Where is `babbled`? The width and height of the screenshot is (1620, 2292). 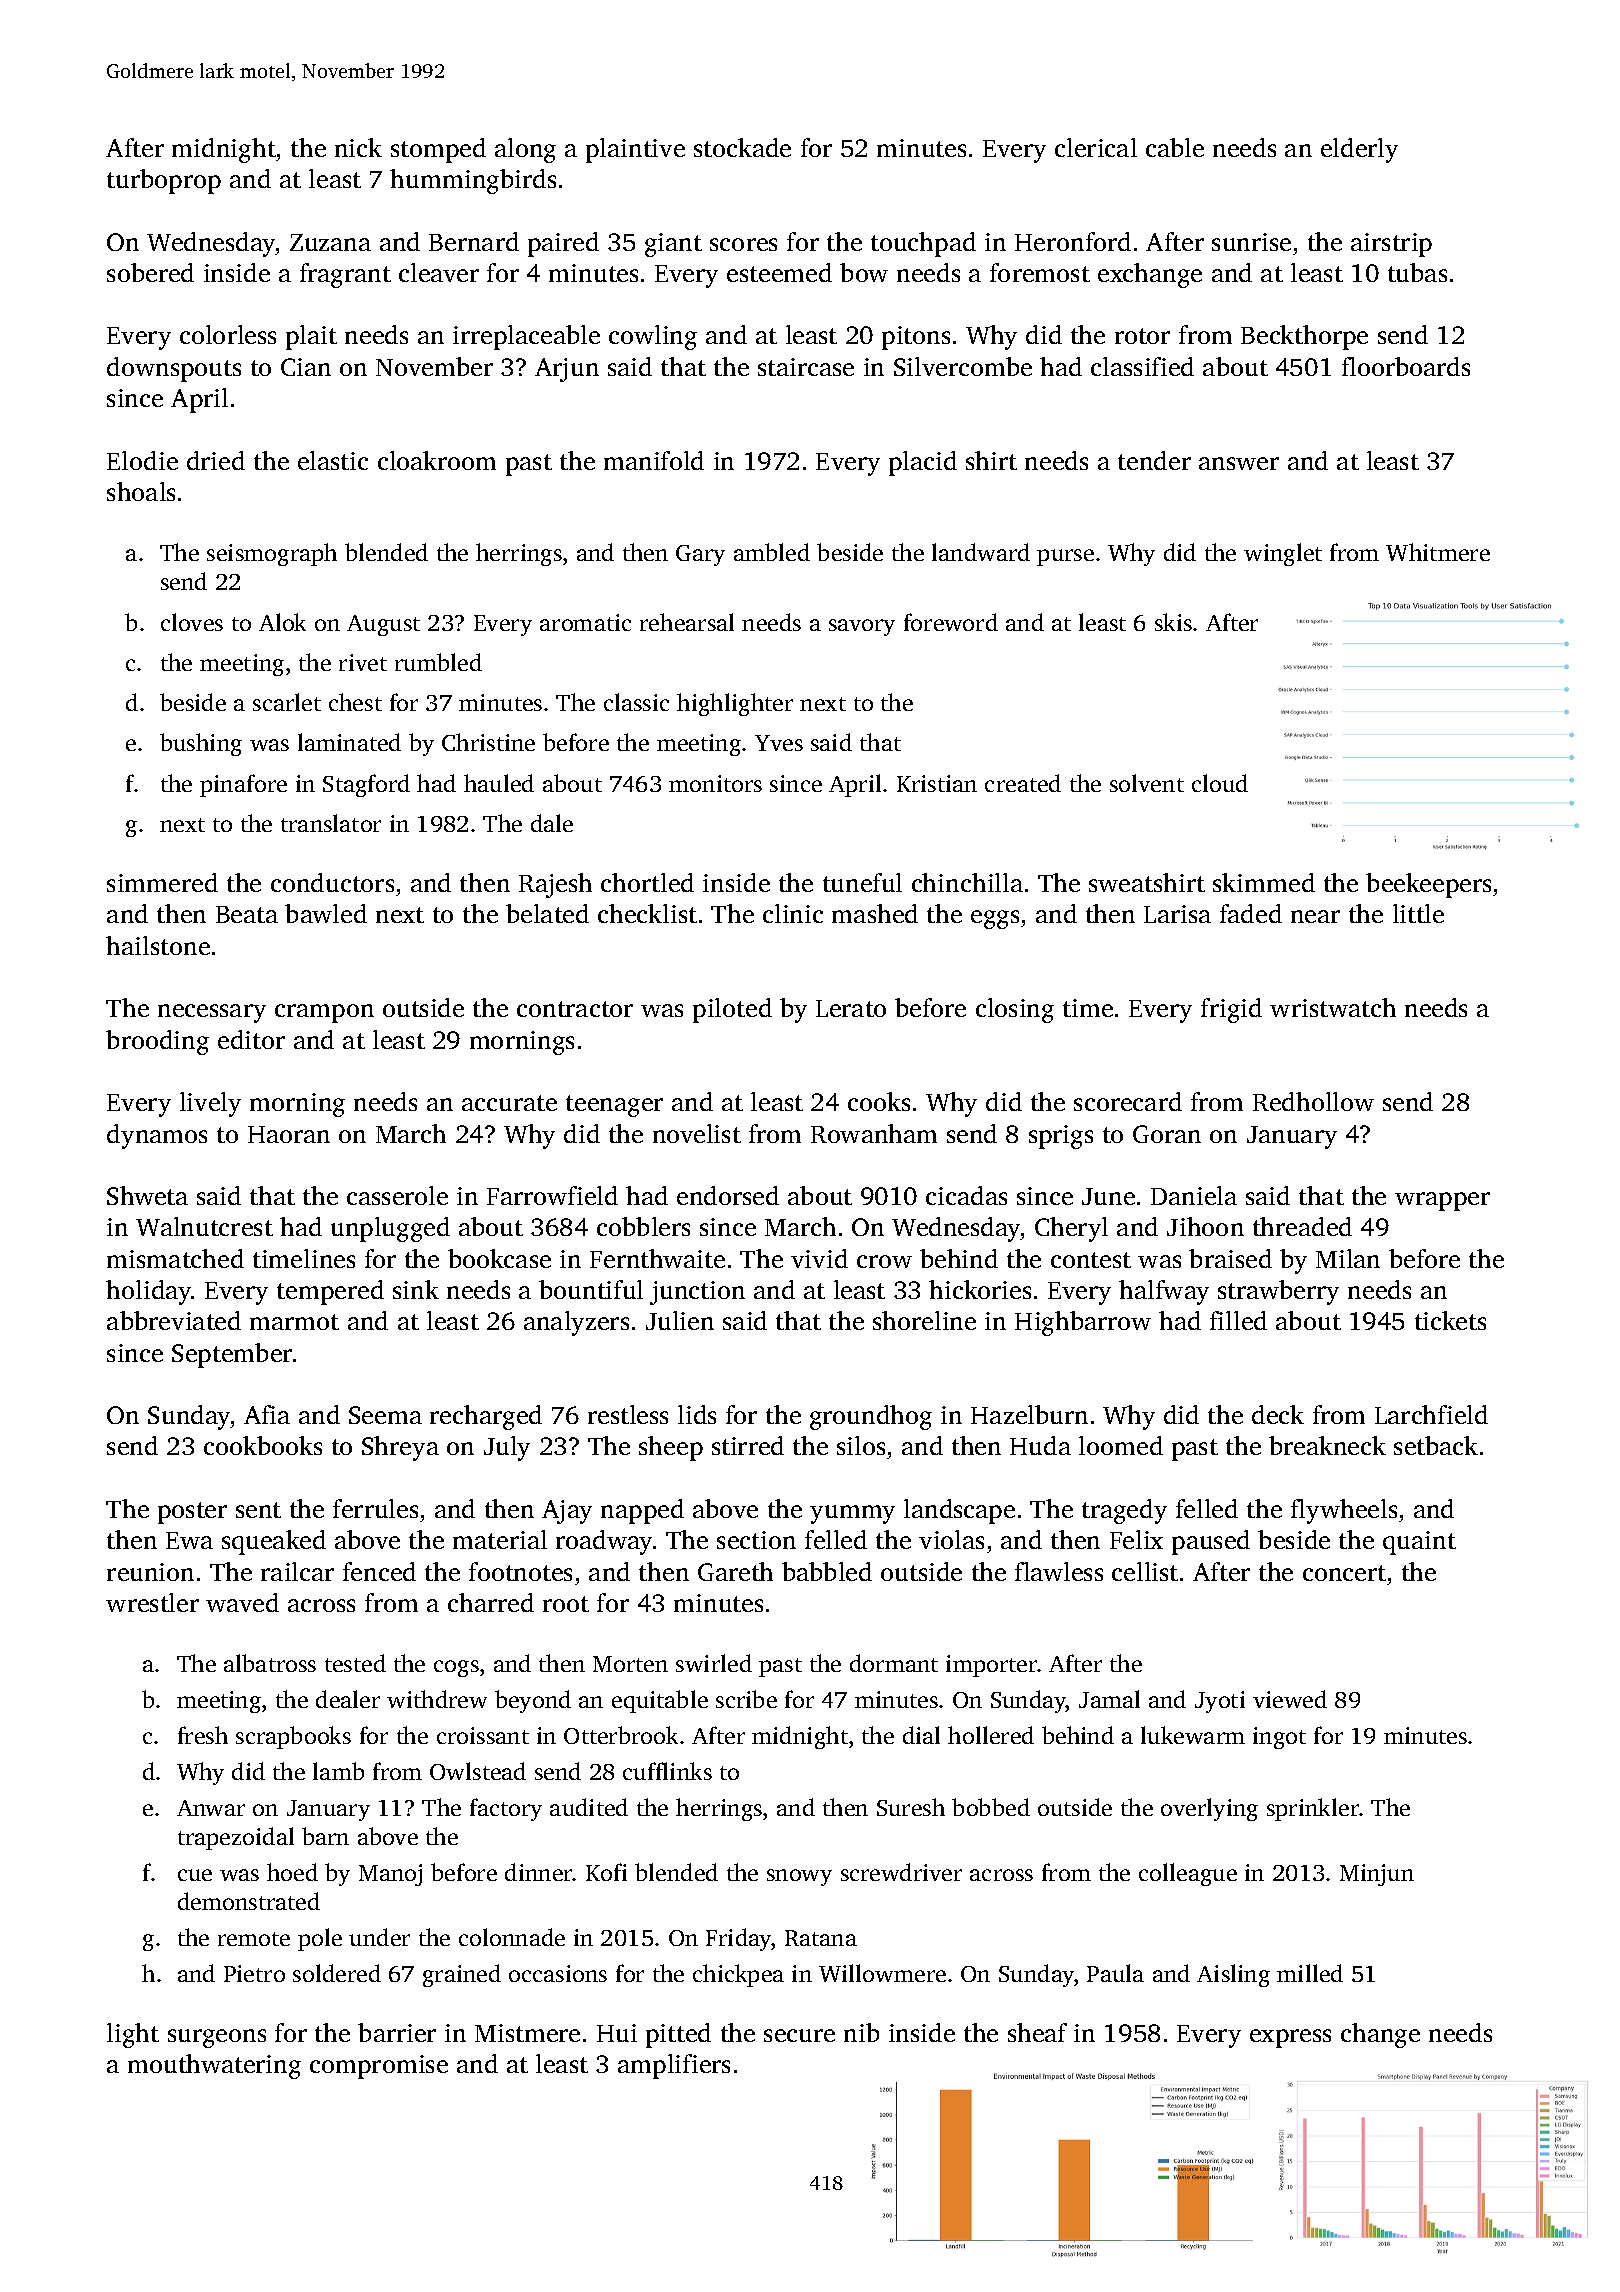
babbled is located at coordinates (827, 1571).
